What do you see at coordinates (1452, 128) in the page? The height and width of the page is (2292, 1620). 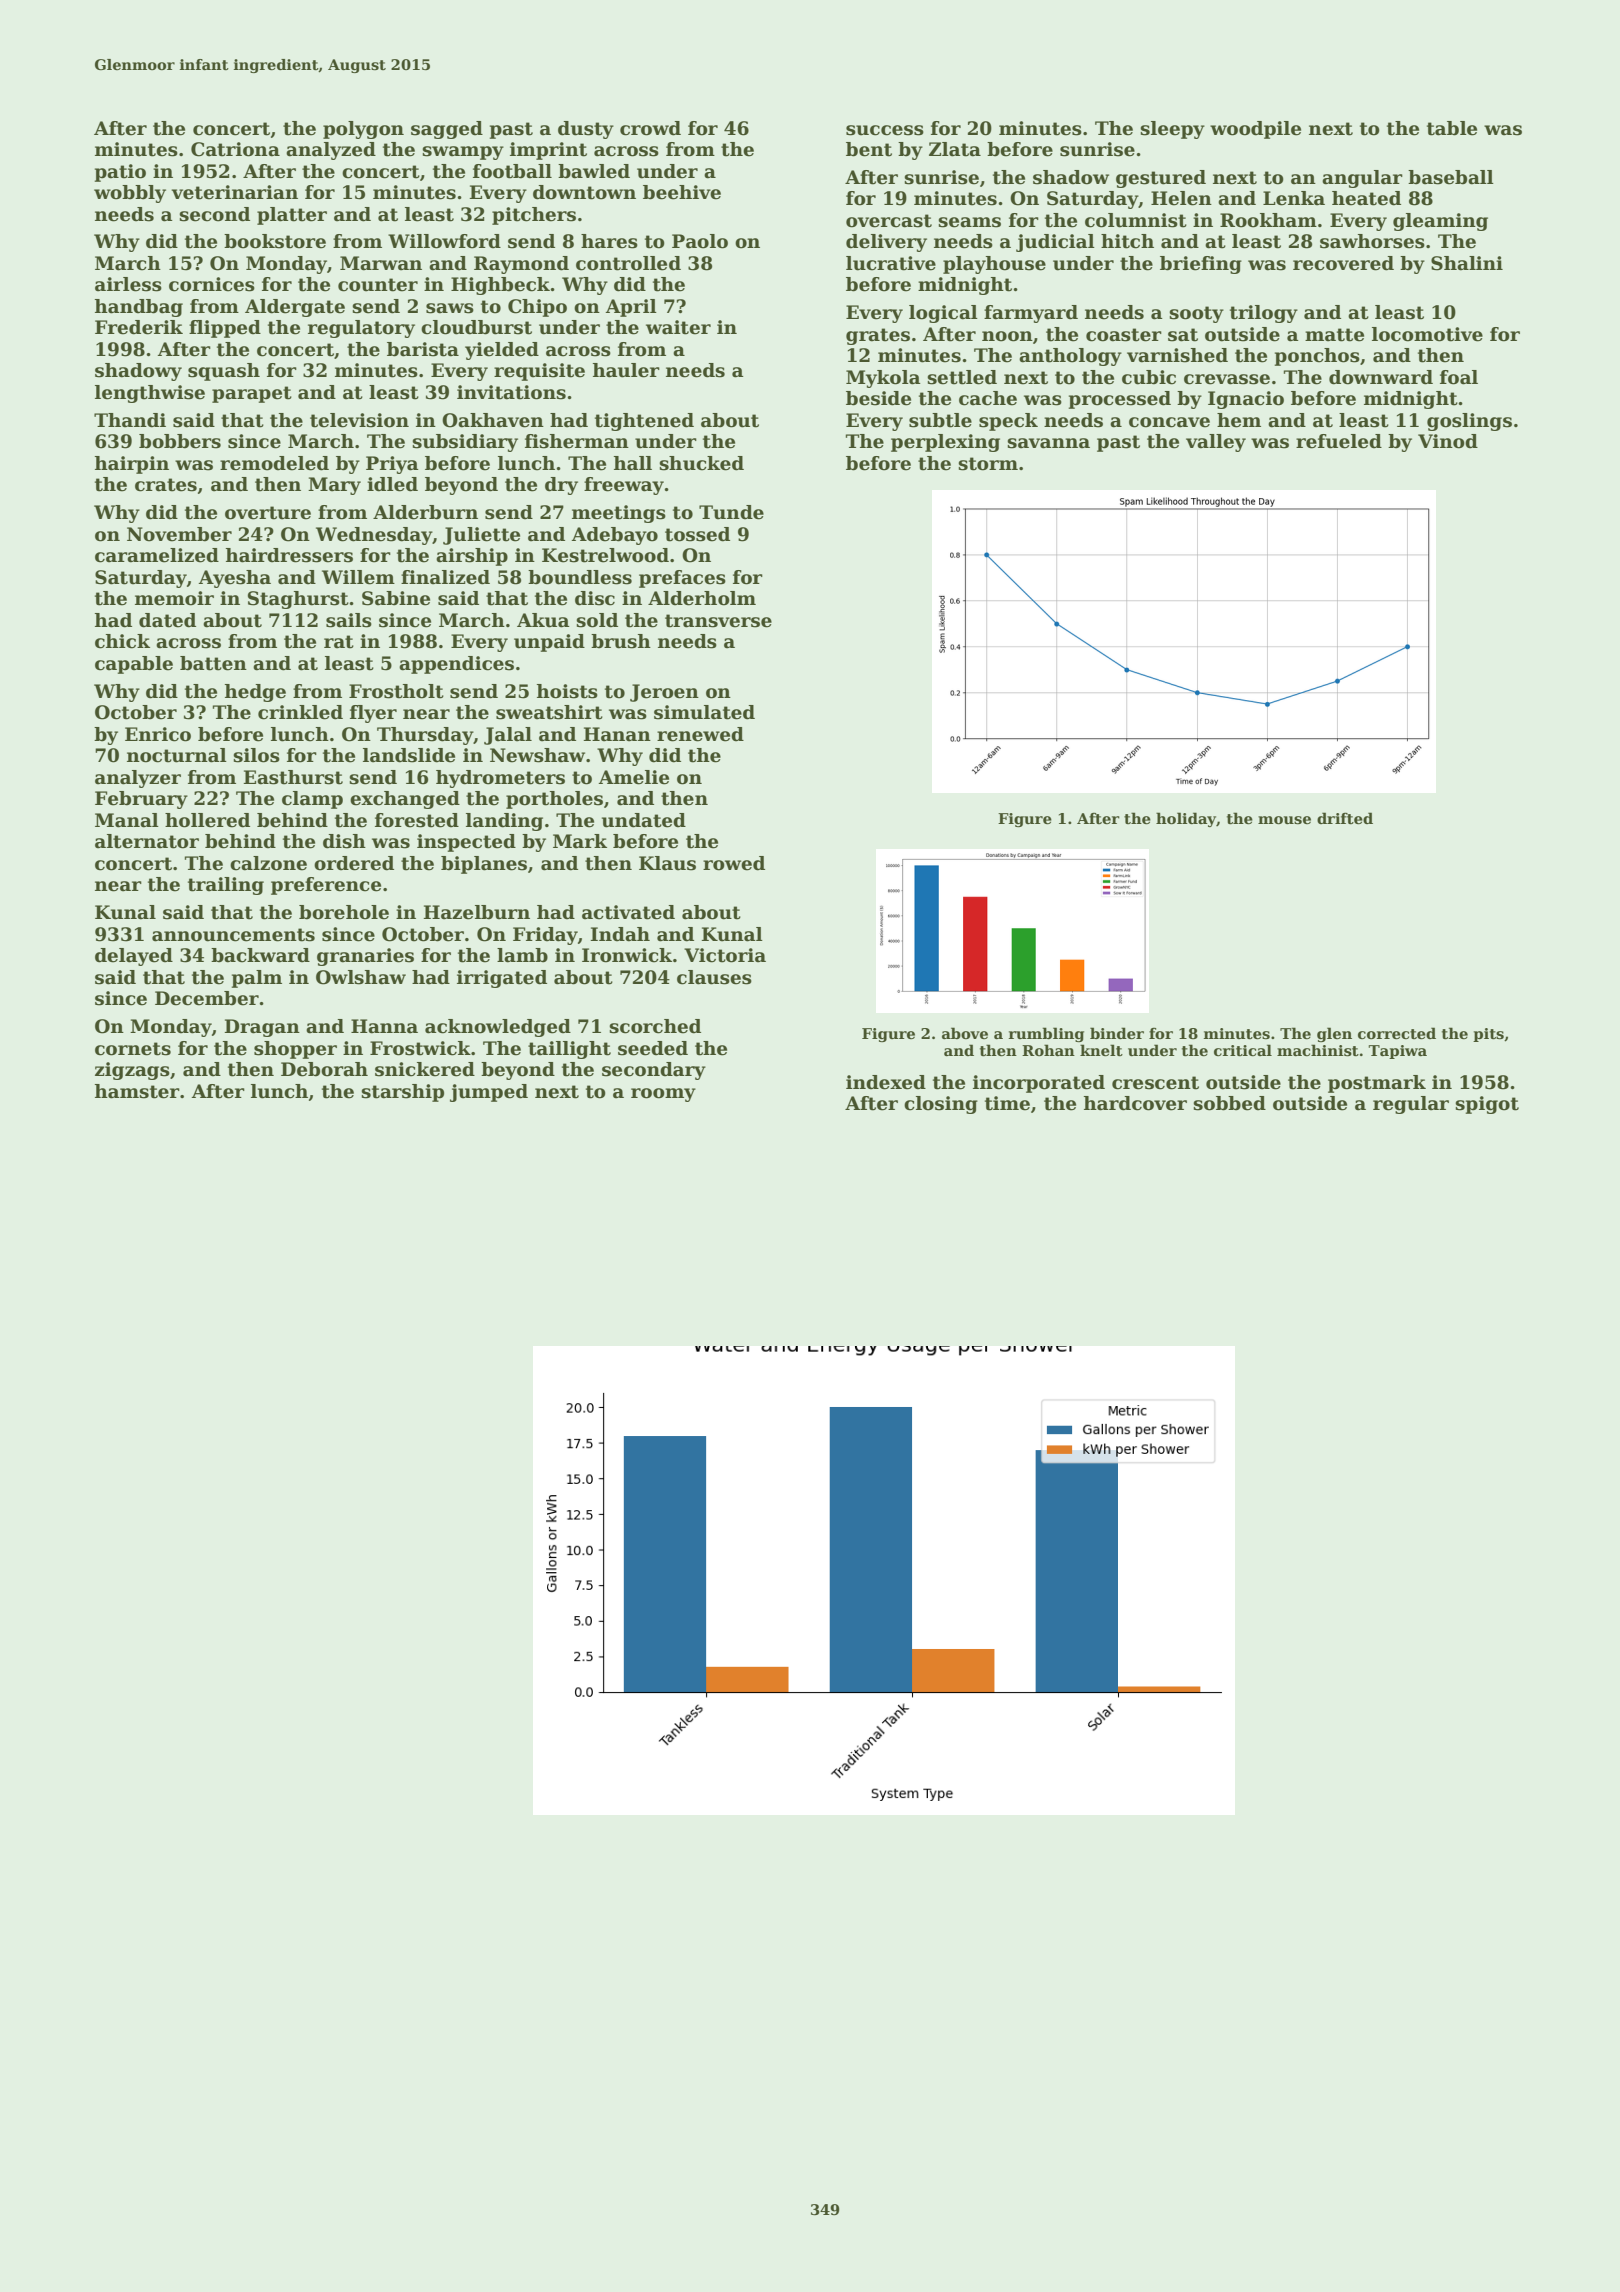 I see `table` at bounding box center [1452, 128].
